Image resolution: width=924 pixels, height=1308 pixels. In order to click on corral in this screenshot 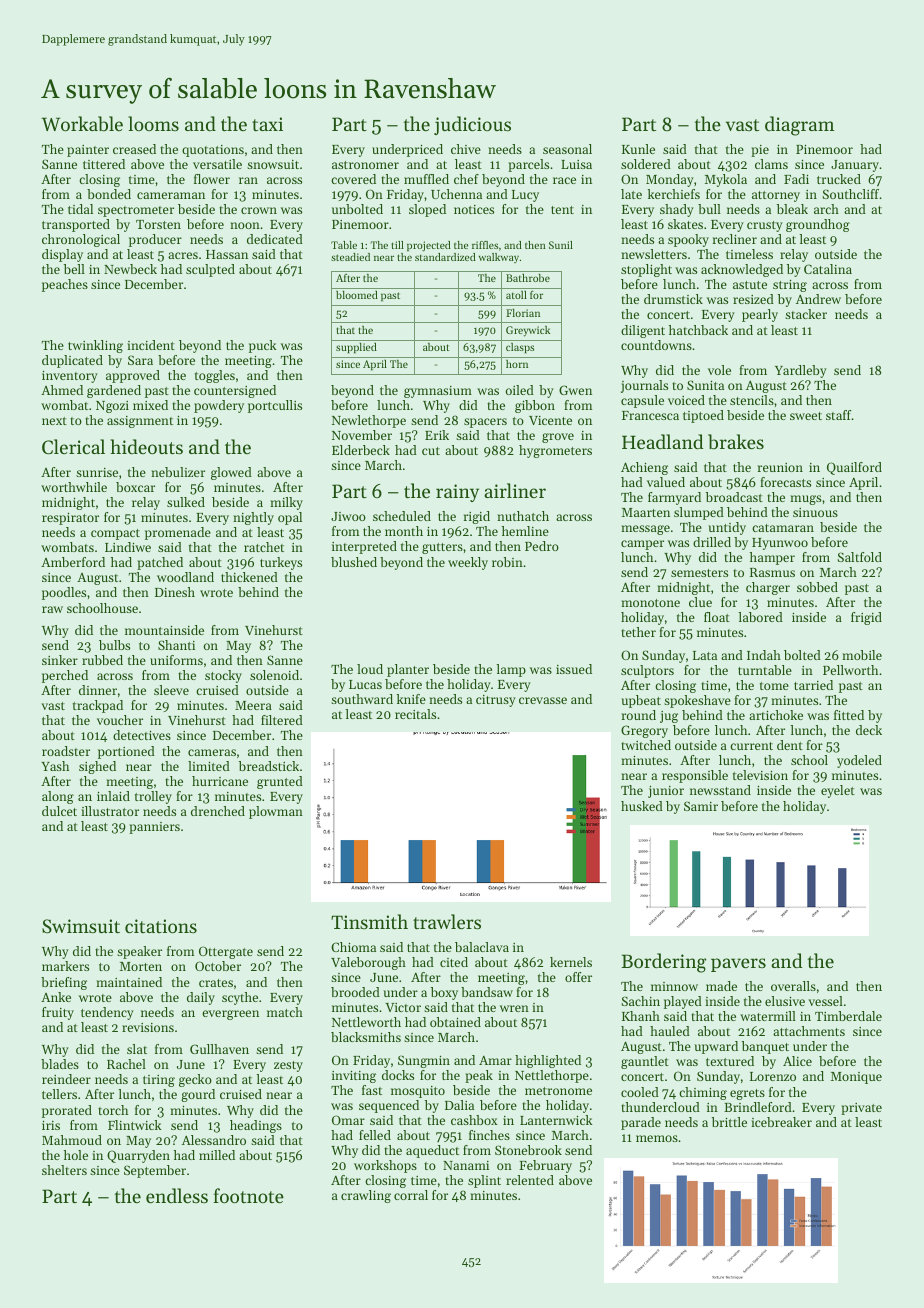, I will do `click(411, 1195)`.
